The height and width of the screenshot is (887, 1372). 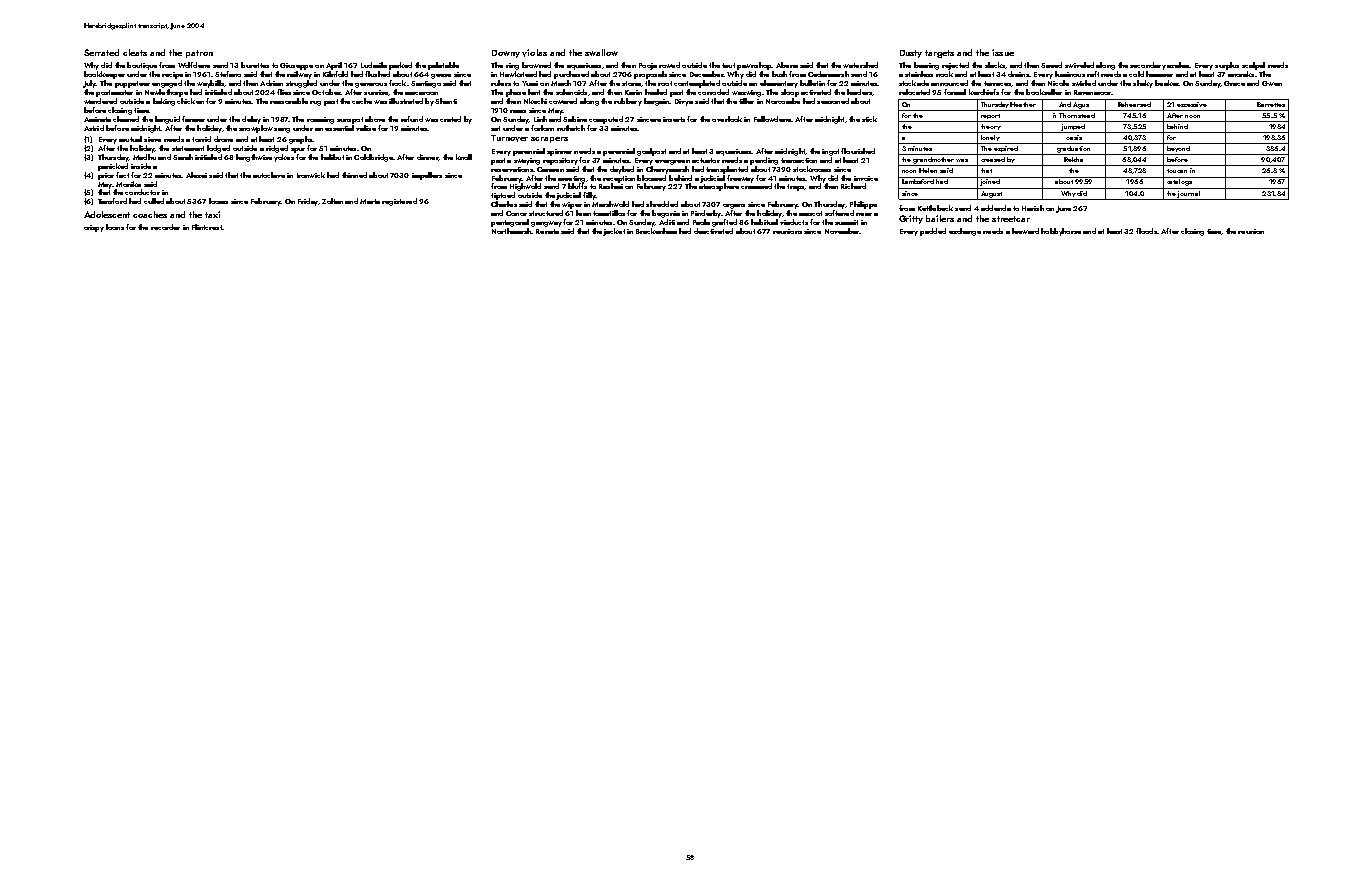 I want to click on gangway, so click(x=546, y=224).
